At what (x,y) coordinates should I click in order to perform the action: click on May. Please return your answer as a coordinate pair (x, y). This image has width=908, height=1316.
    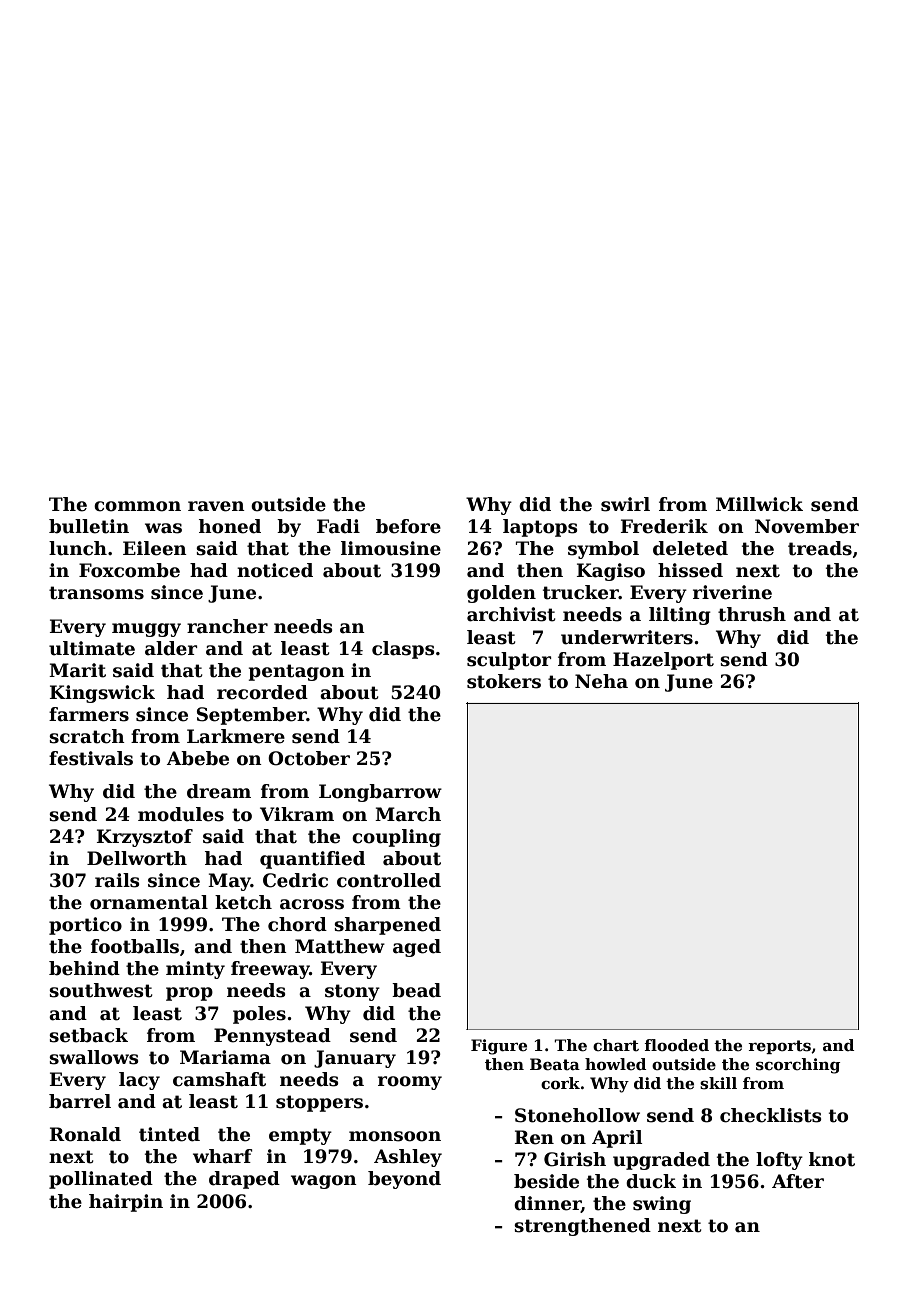
    Looking at the image, I should click on (229, 882).
